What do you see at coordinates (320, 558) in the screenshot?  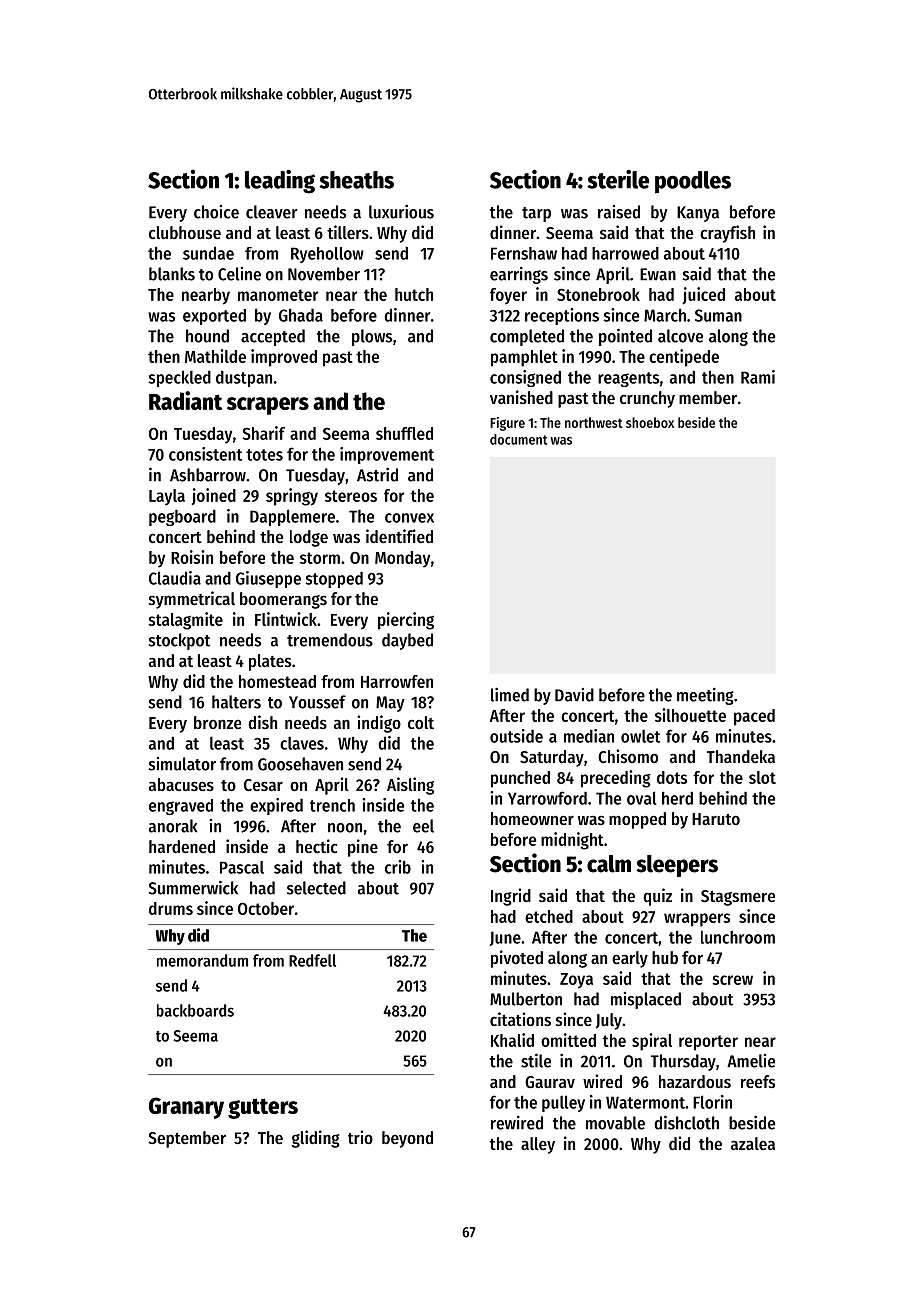 I see `storm` at bounding box center [320, 558].
